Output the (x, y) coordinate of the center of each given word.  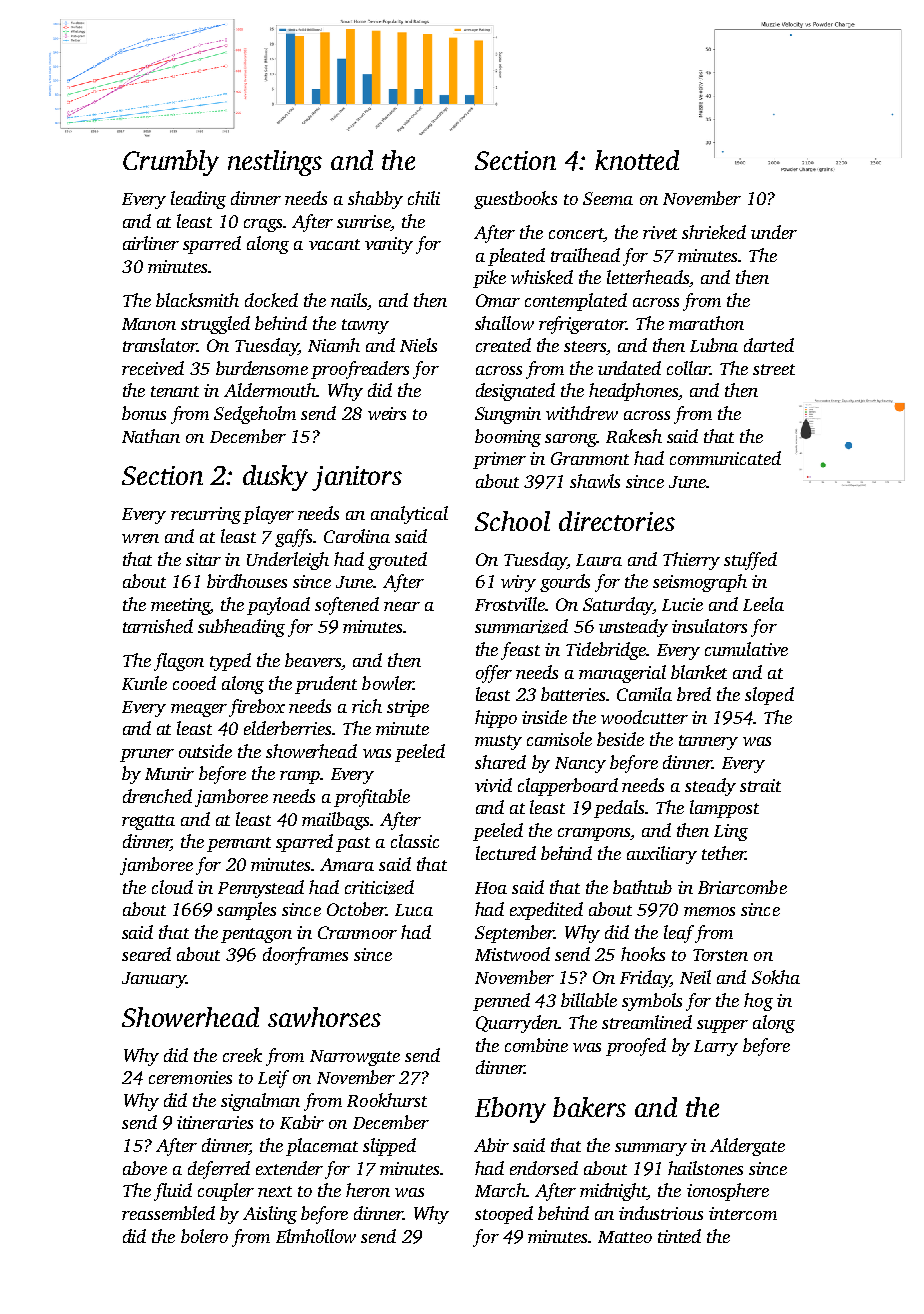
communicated (725, 458)
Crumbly (171, 163)
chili (424, 198)
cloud (172, 887)
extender (289, 1168)
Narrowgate (355, 1058)
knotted (637, 160)
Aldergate (747, 1147)
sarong (571, 440)
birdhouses (247, 581)
